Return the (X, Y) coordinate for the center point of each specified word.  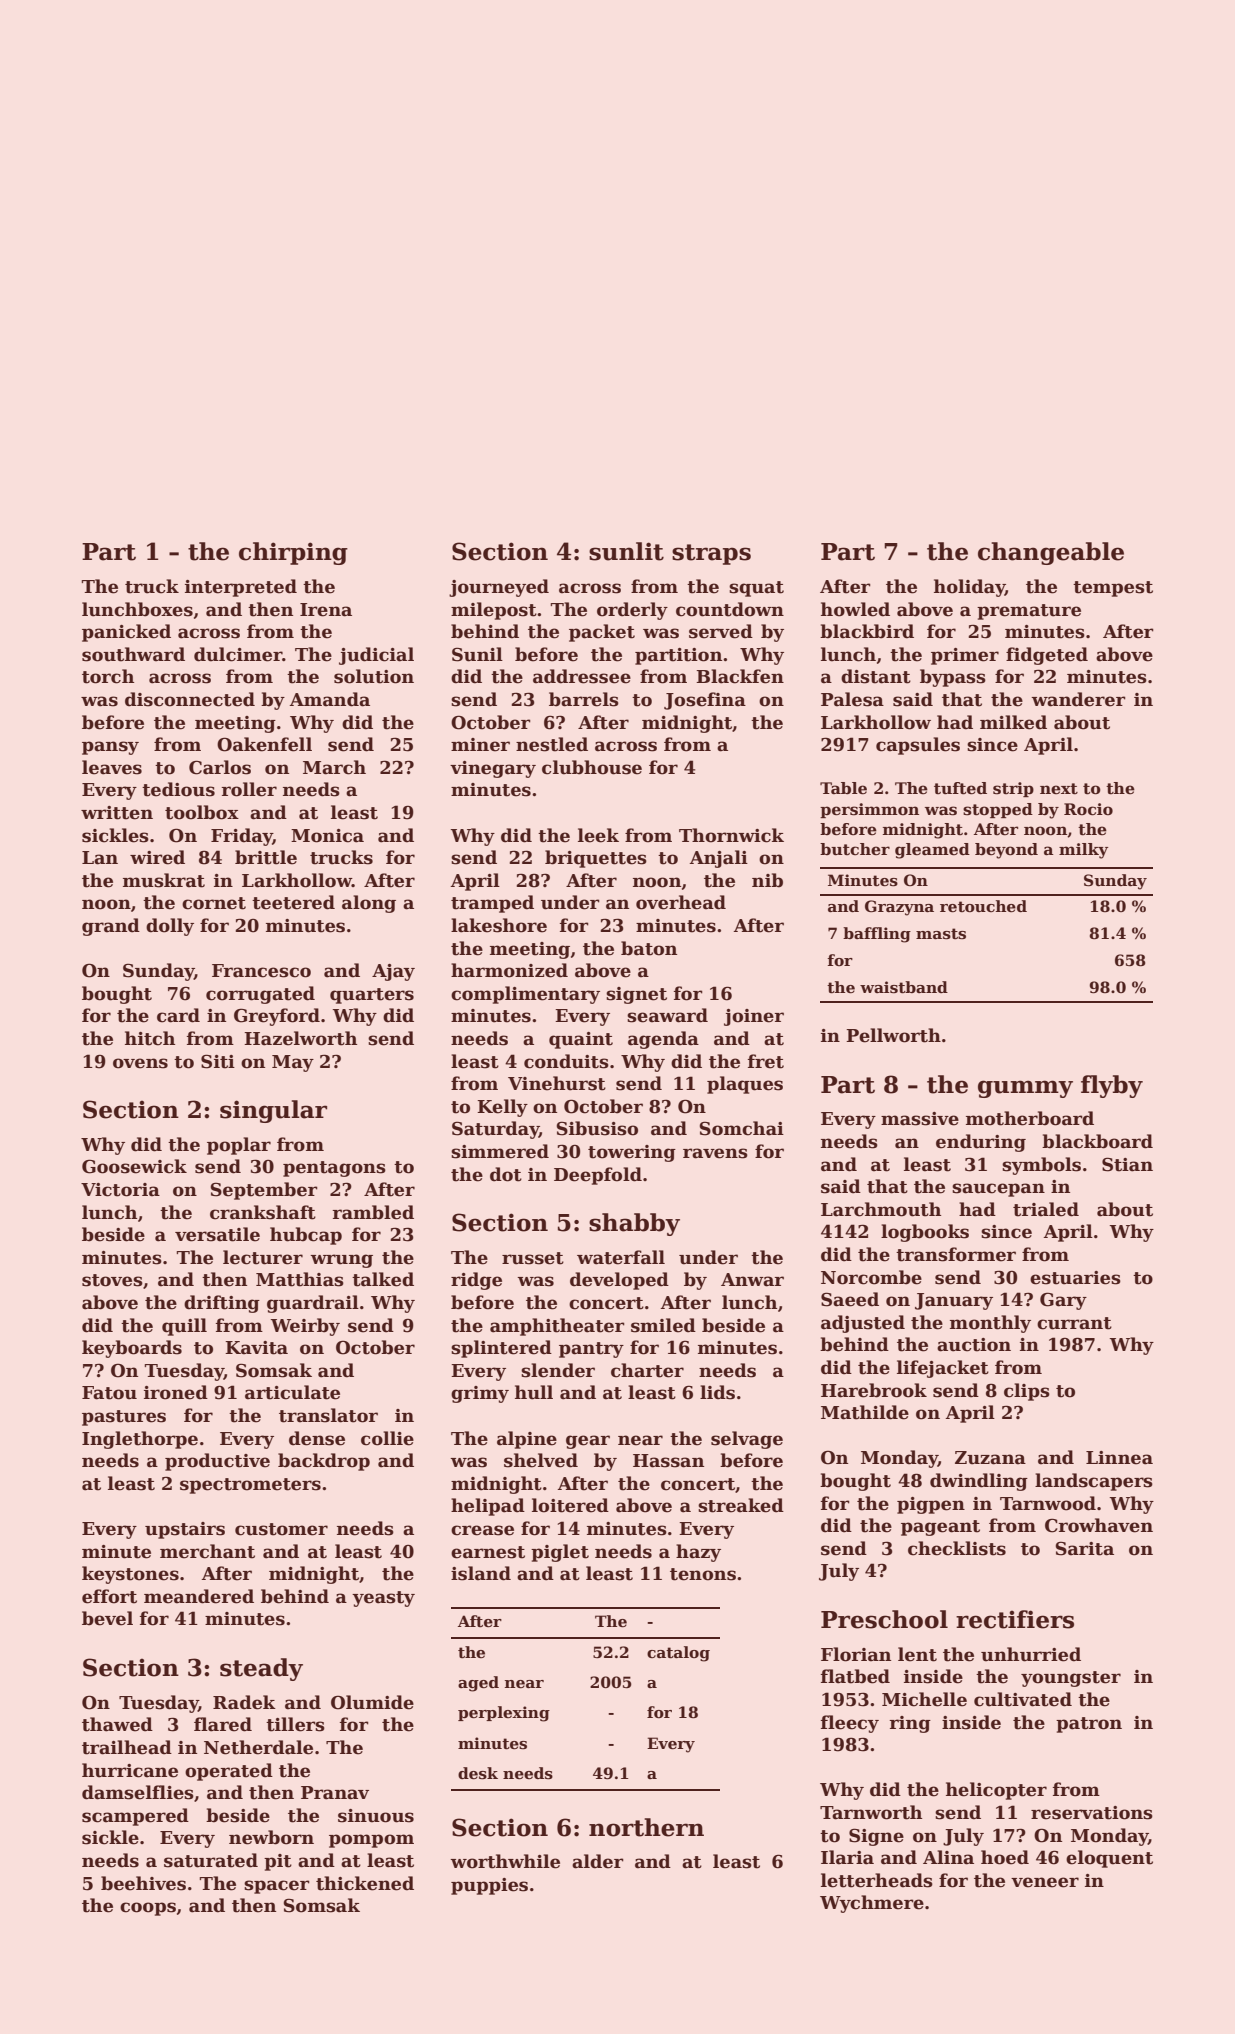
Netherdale (258, 1747)
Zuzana (990, 1458)
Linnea (1119, 1458)
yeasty (383, 1599)
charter (647, 1370)
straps (711, 554)
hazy (698, 1553)
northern (646, 1827)
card (178, 1015)
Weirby (305, 1327)
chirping (293, 553)
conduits (566, 1061)
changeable (1051, 553)
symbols (1041, 1166)
